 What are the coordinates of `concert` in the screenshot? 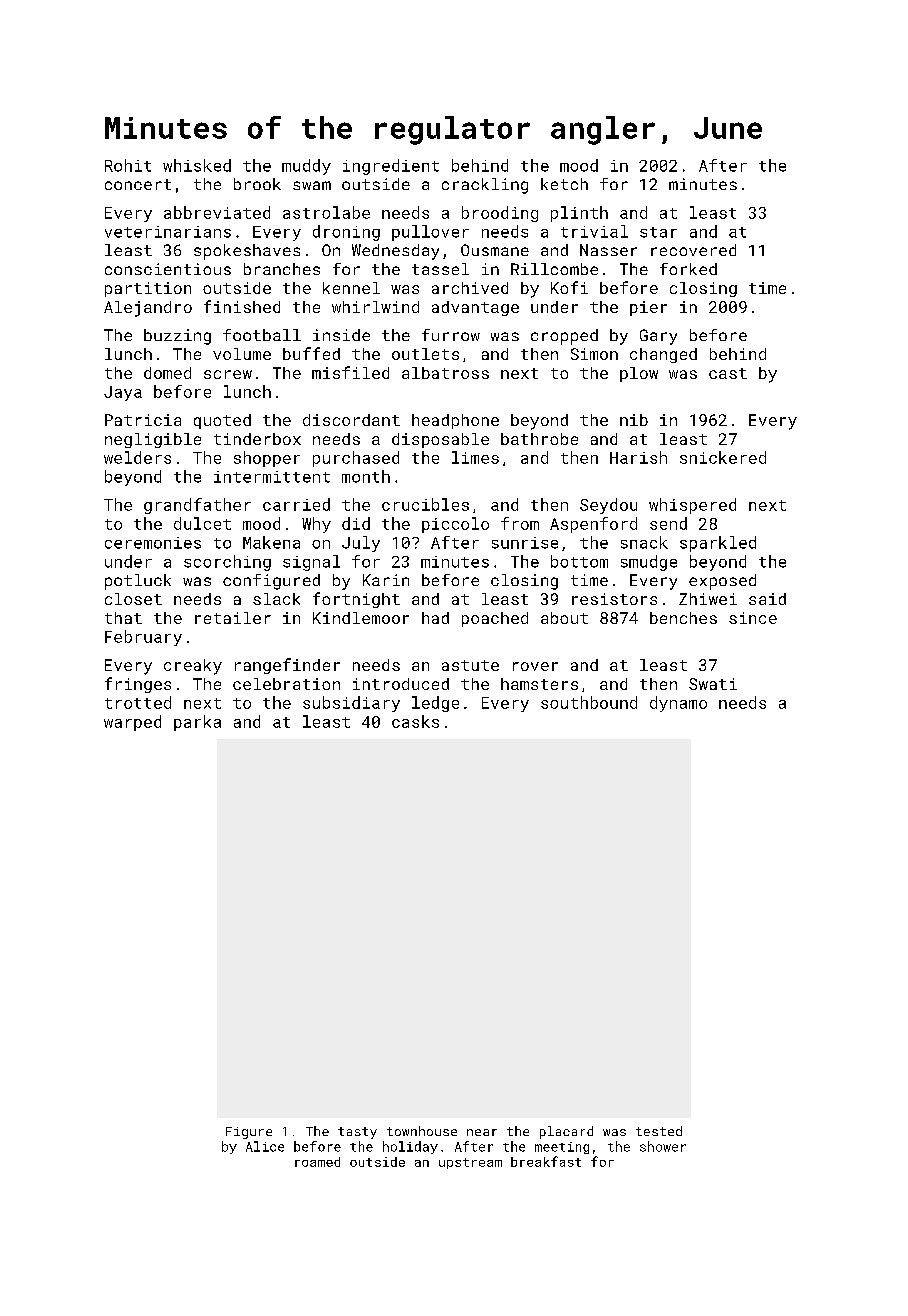 It's located at (138, 184).
